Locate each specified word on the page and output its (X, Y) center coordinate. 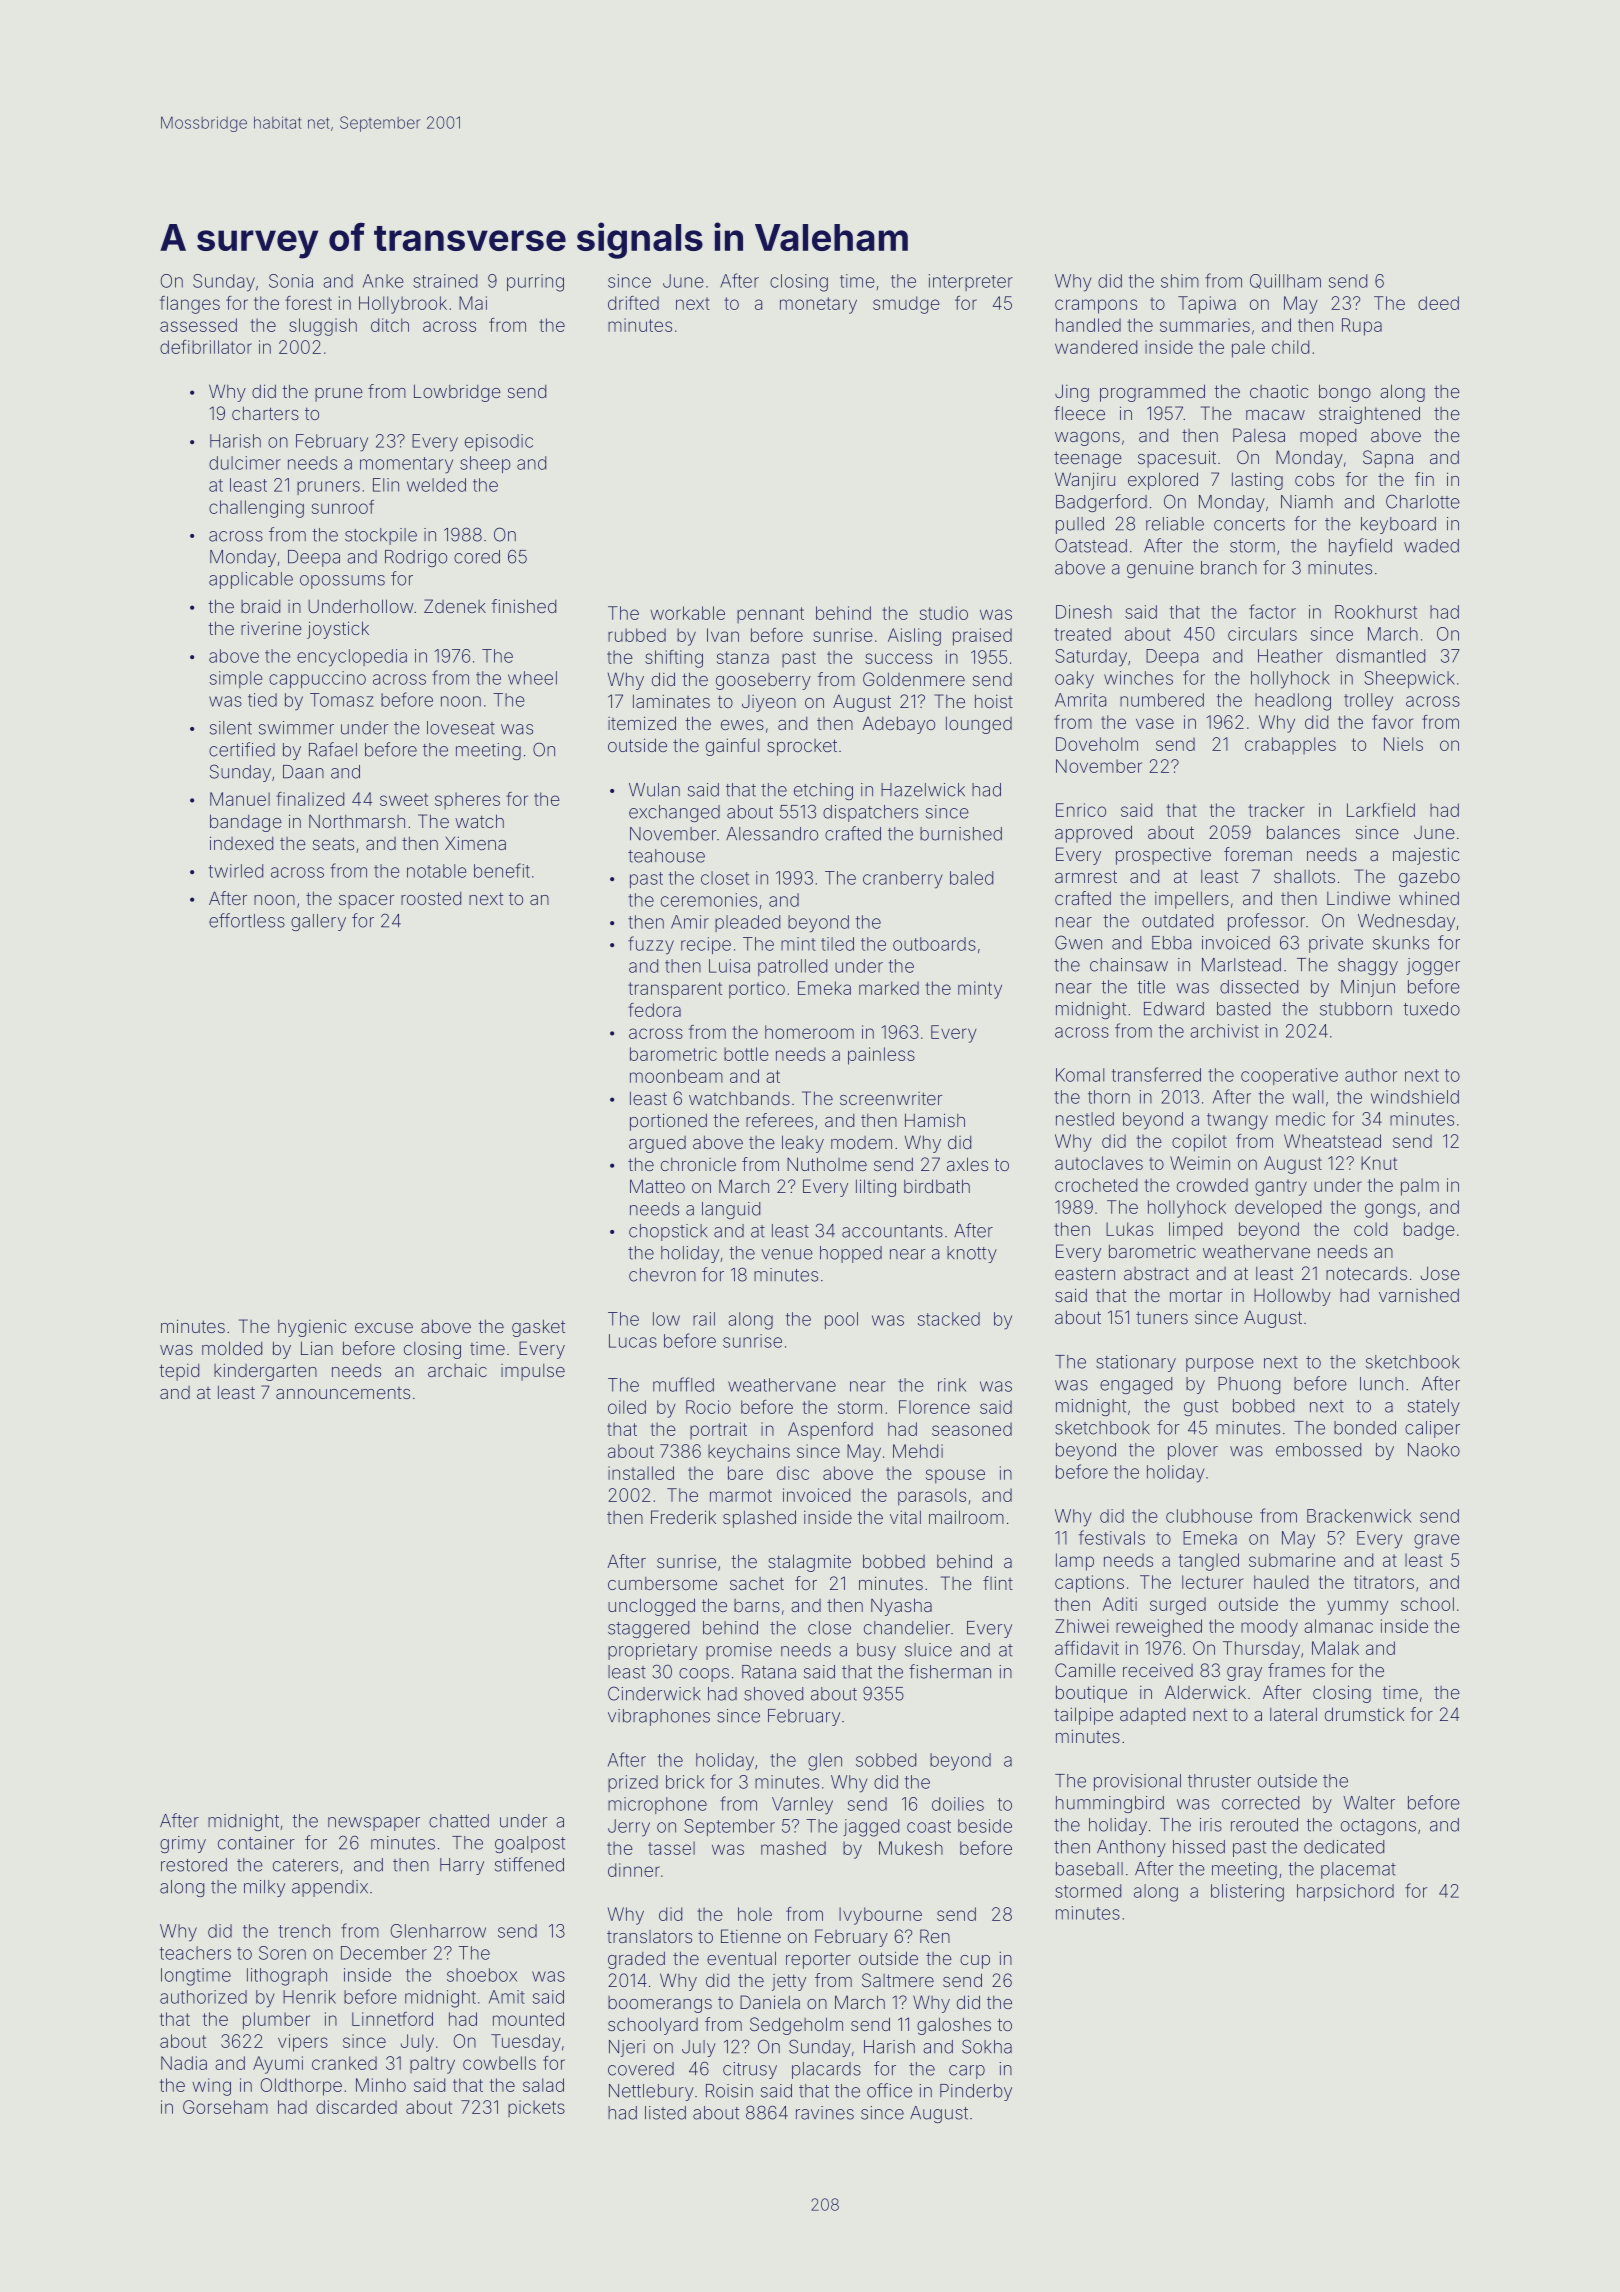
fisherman (950, 1671)
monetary (818, 305)
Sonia (291, 281)
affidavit (1087, 1648)
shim (1180, 281)
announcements (343, 1393)
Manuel (240, 799)
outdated (1177, 921)
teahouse (666, 856)
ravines (825, 2113)
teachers (195, 1953)
